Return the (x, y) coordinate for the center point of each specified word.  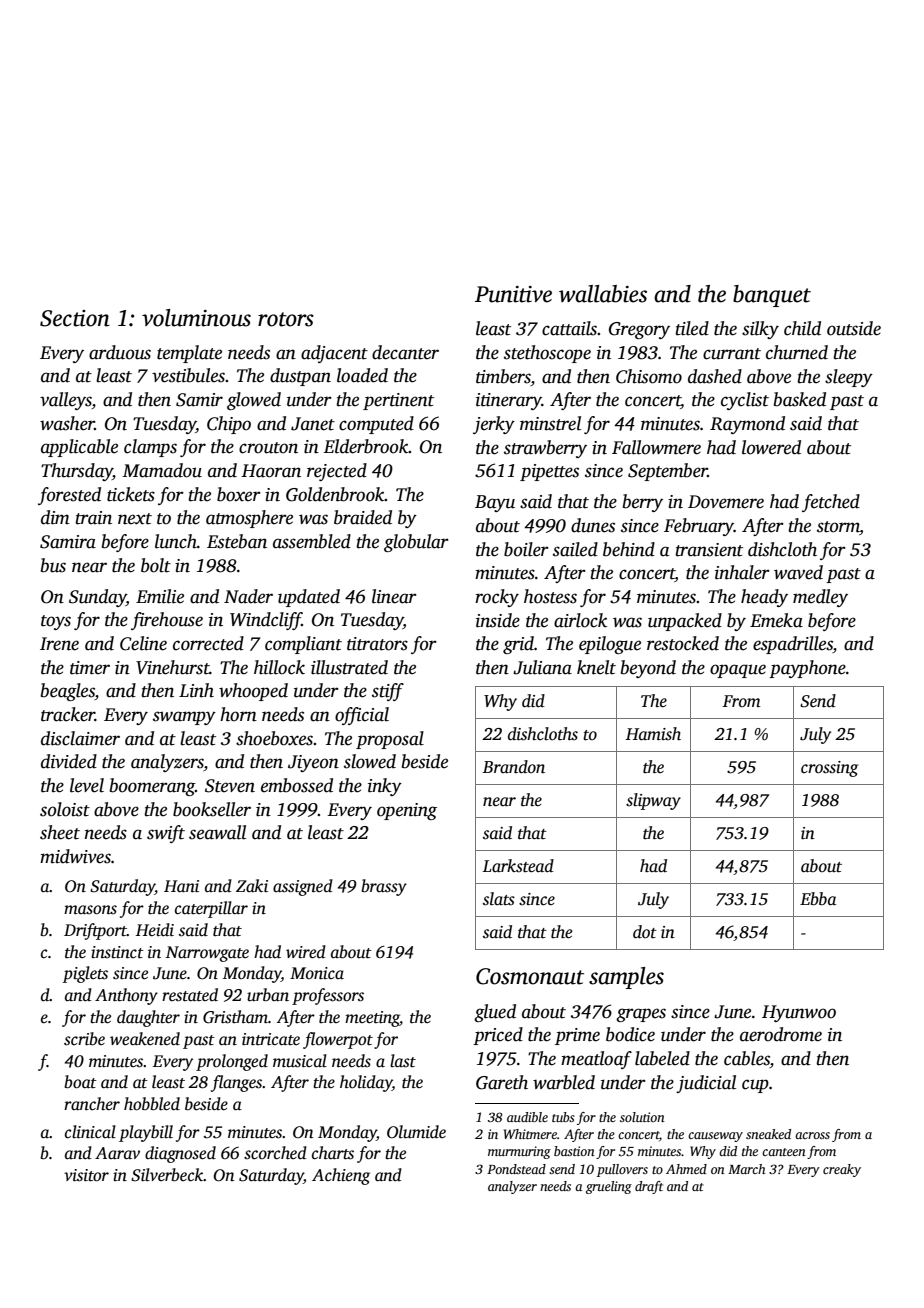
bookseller (212, 809)
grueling (609, 1187)
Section (75, 318)
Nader (248, 596)
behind (629, 549)
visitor (86, 1175)
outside (854, 328)
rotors (286, 319)
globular (416, 543)
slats (499, 899)
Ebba (818, 899)
